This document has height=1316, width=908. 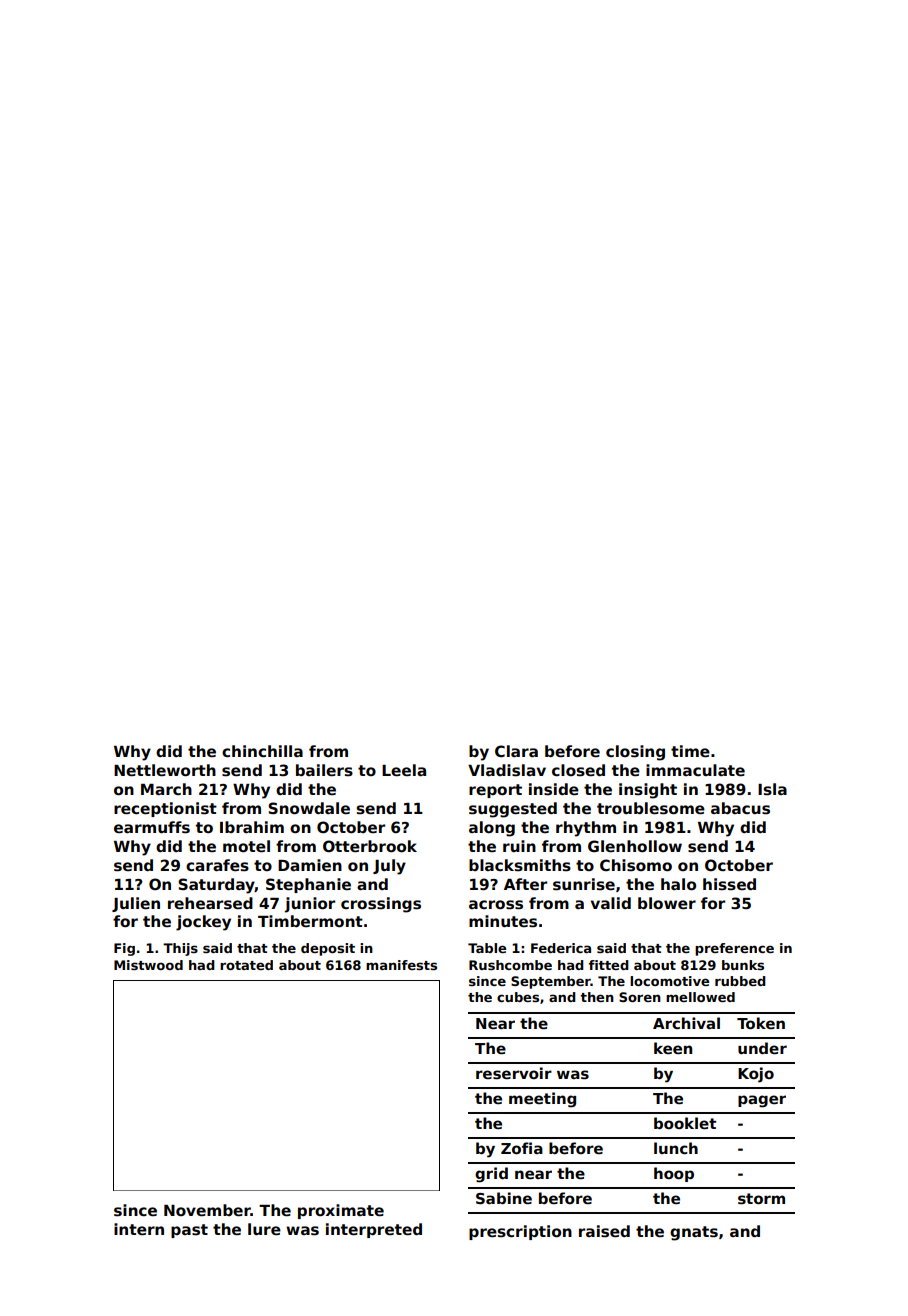 What do you see at coordinates (516, 751) in the document?
I see `Clara` at bounding box center [516, 751].
